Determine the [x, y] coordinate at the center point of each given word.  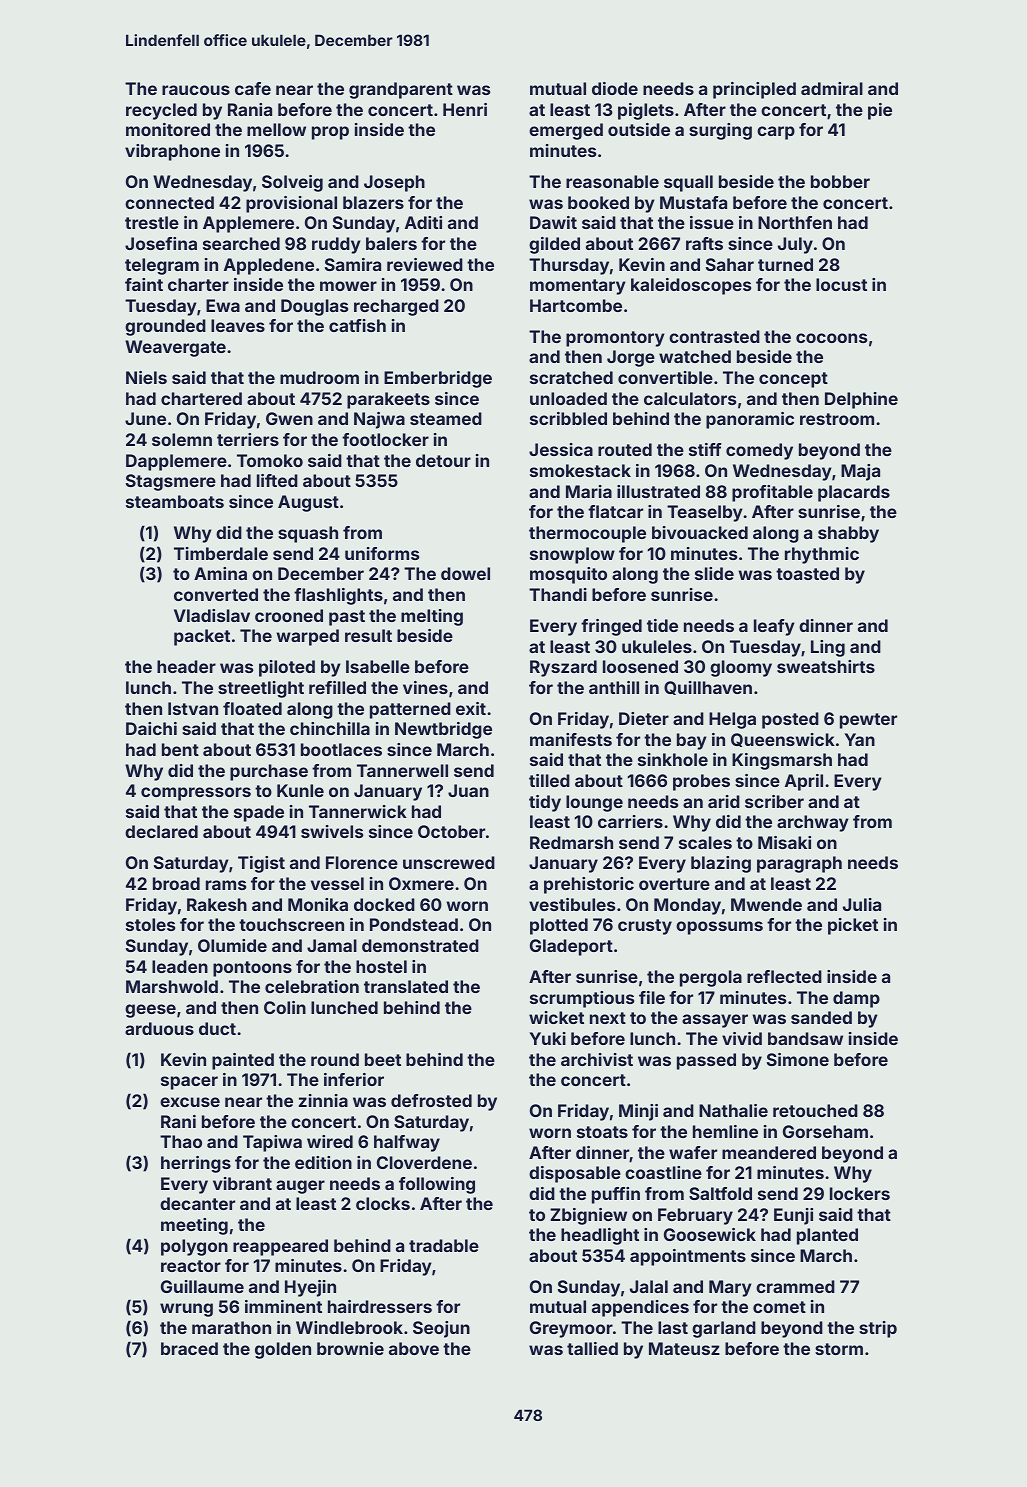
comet [779, 1307]
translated [406, 986]
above [414, 1348]
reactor [191, 1266]
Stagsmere [171, 482]
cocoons [831, 338]
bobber [840, 181]
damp [856, 999]
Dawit [553, 222]
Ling [828, 648]
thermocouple [587, 534]
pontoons [252, 969]
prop [330, 133]
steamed [446, 418]
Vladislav [212, 615]
